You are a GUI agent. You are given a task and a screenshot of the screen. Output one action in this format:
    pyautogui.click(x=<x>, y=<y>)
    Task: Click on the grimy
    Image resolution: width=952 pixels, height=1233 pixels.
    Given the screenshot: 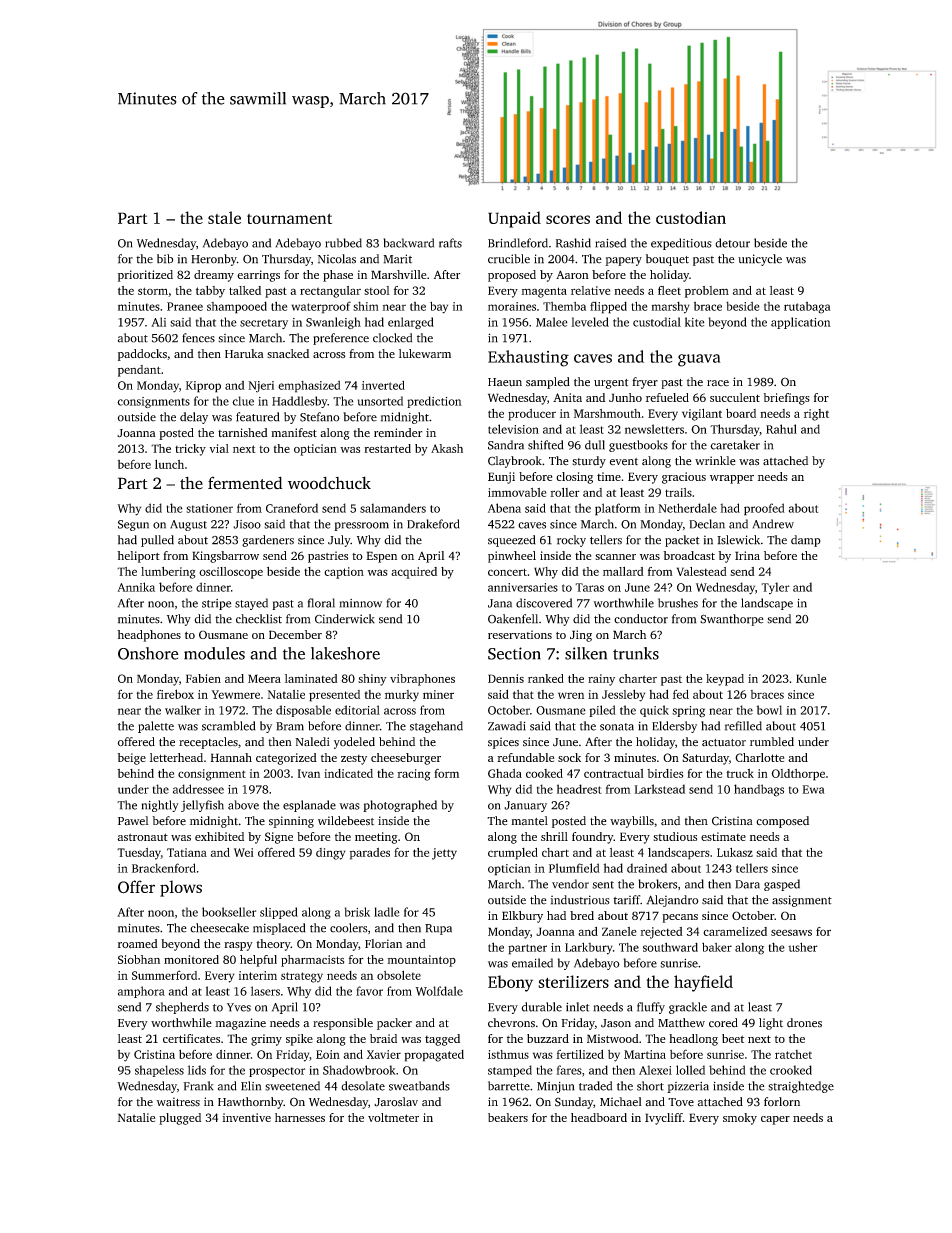 What is the action you would take?
    pyautogui.click(x=266, y=1040)
